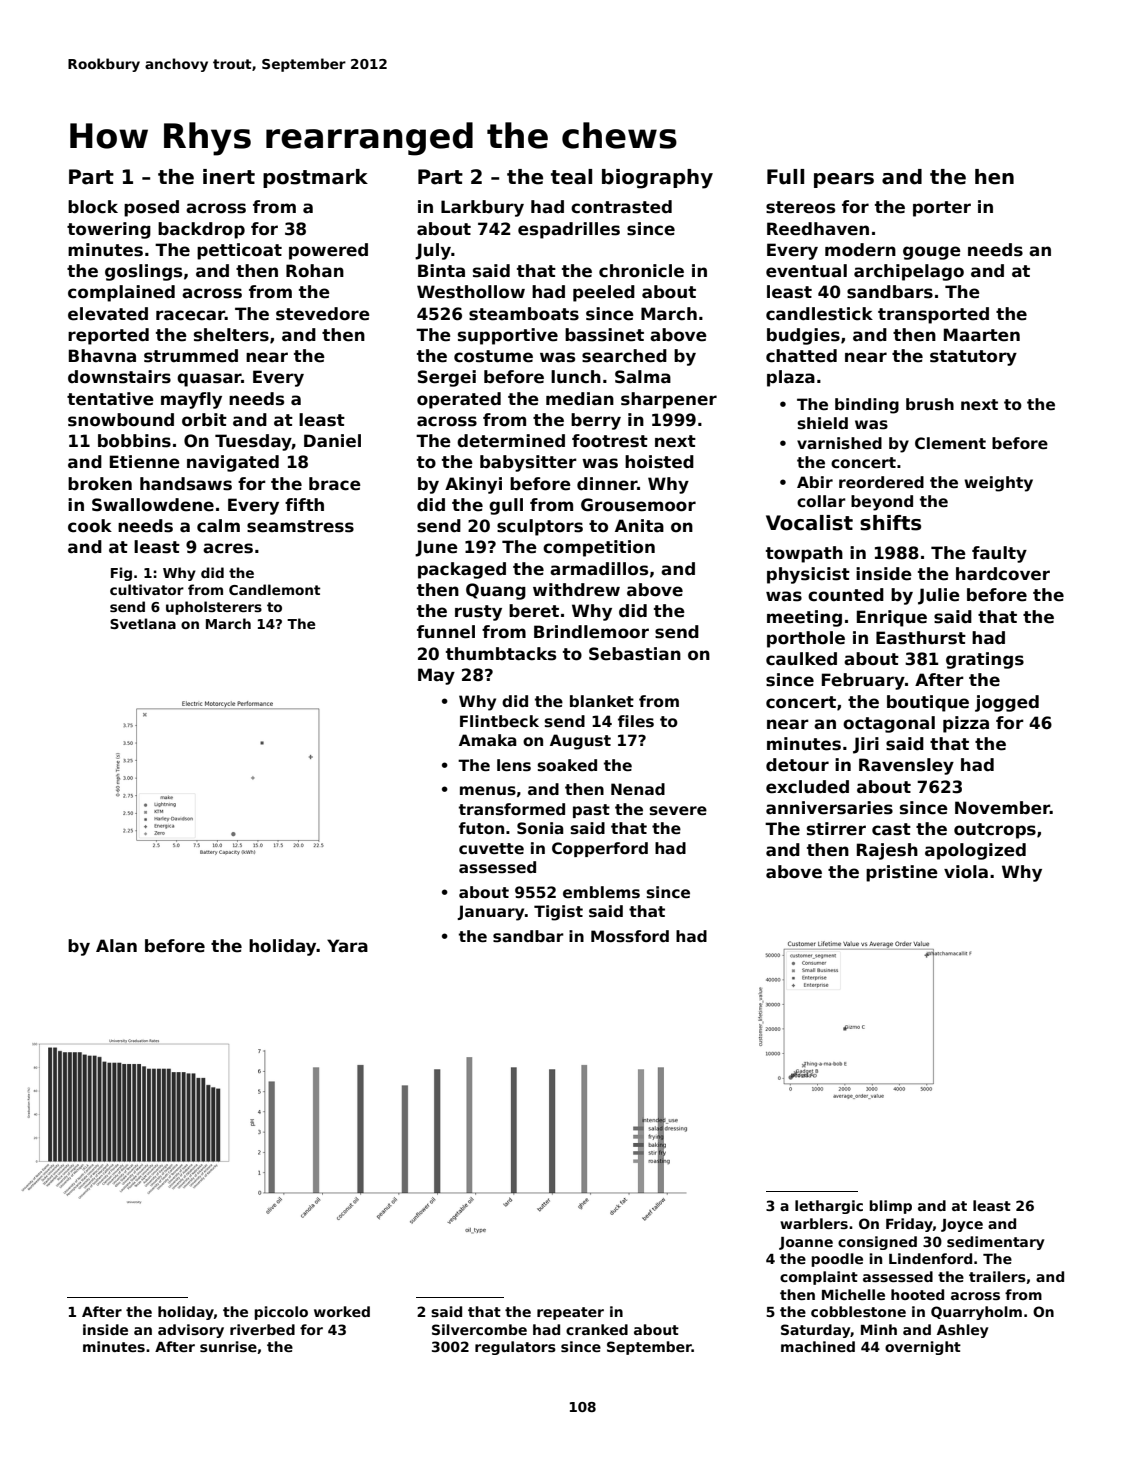 This screenshot has width=1137, height=1472. Describe the element at coordinates (229, 177) in the screenshot. I see `inert` at that location.
